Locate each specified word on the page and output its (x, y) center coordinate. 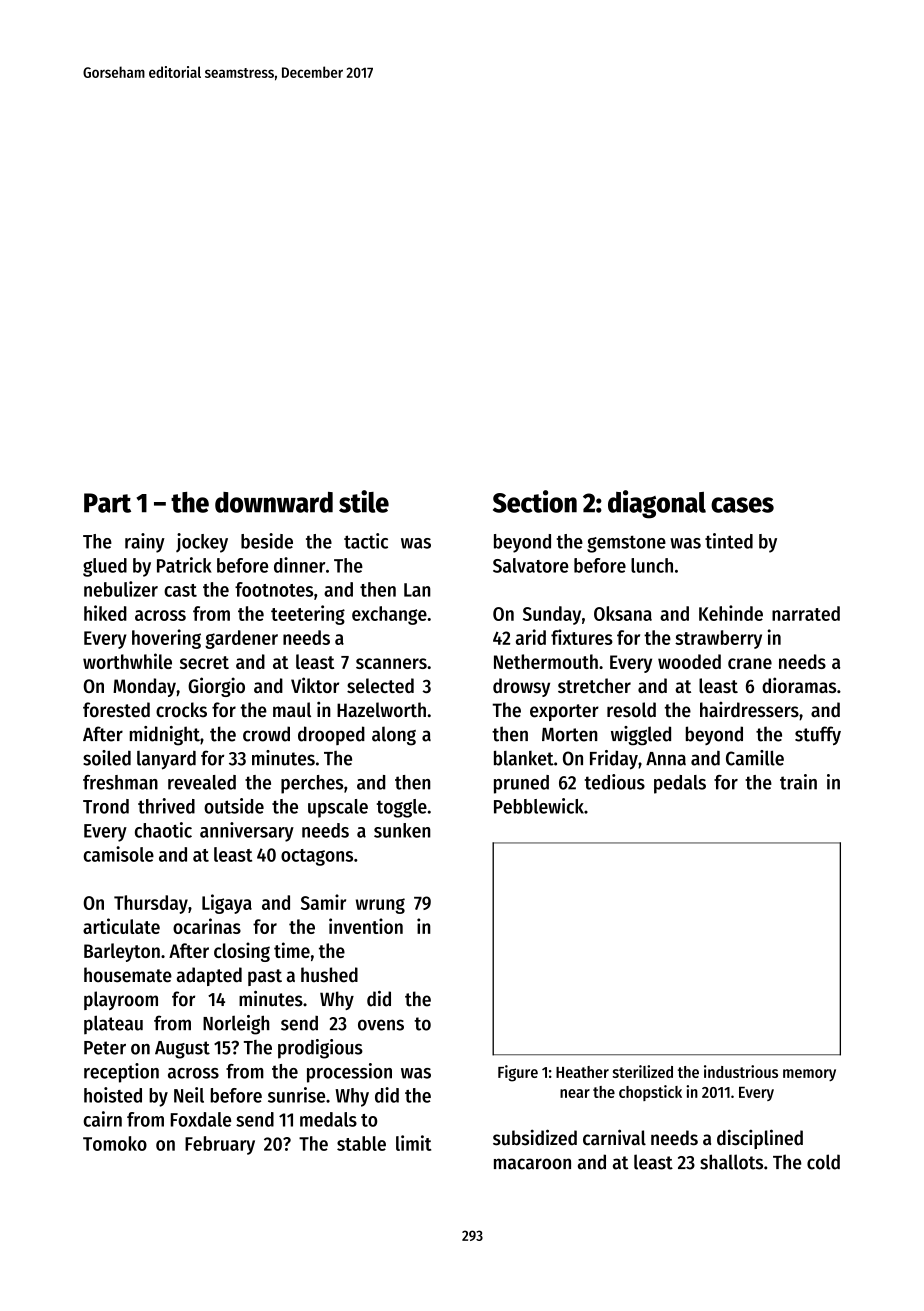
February (220, 1145)
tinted (729, 541)
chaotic (163, 830)
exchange (389, 615)
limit (413, 1143)
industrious (741, 1071)
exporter (564, 712)
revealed (202, 782)
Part (107, 503)
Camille (755, 758)
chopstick (650, 1093)
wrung (380, 906)
